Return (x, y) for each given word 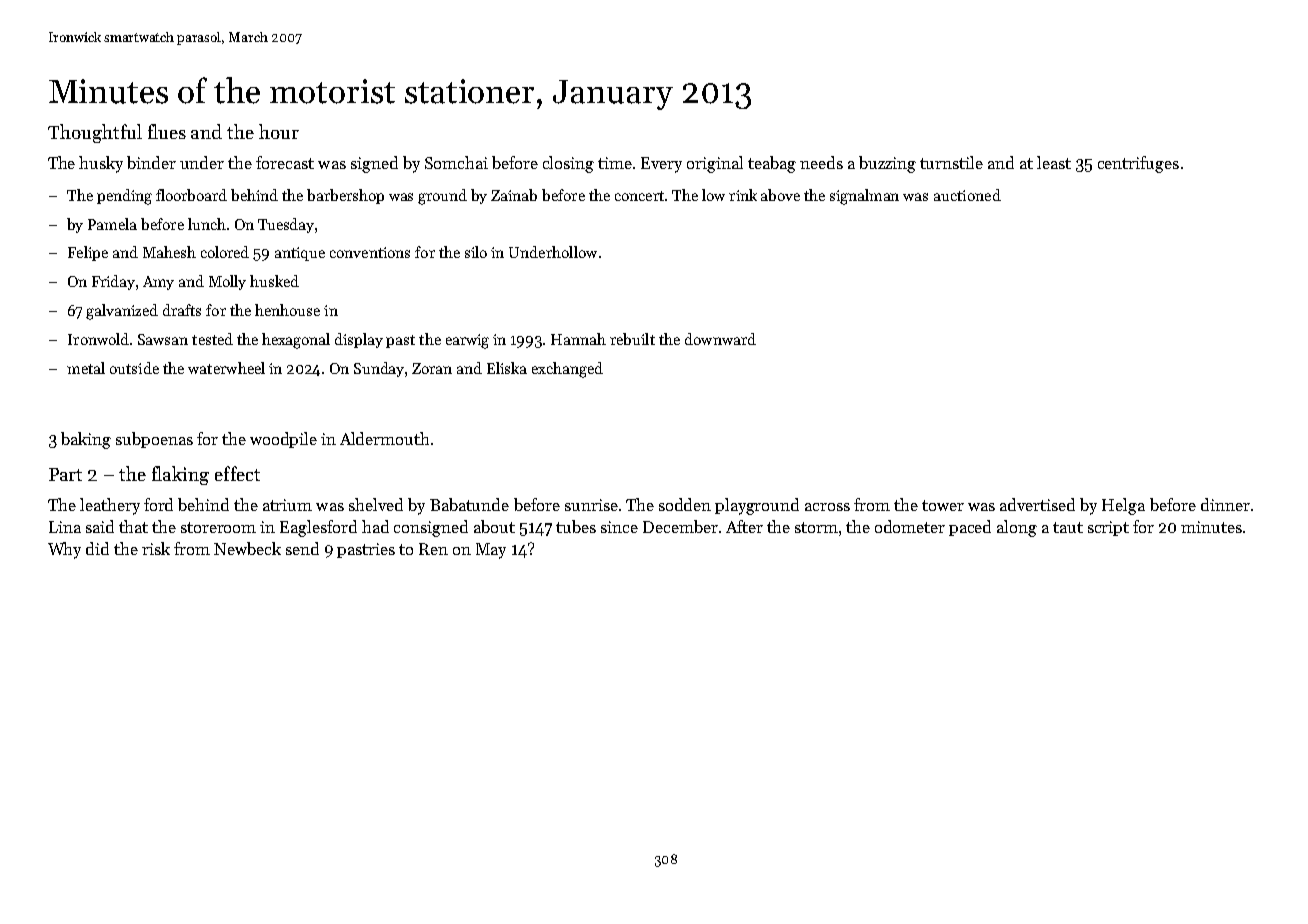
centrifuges (1138, 164)
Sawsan (163, 339)
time (615, 163)
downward (720, 339)
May (491, 551)
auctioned (967, 195)
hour (279, 131)
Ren (433, 549)
